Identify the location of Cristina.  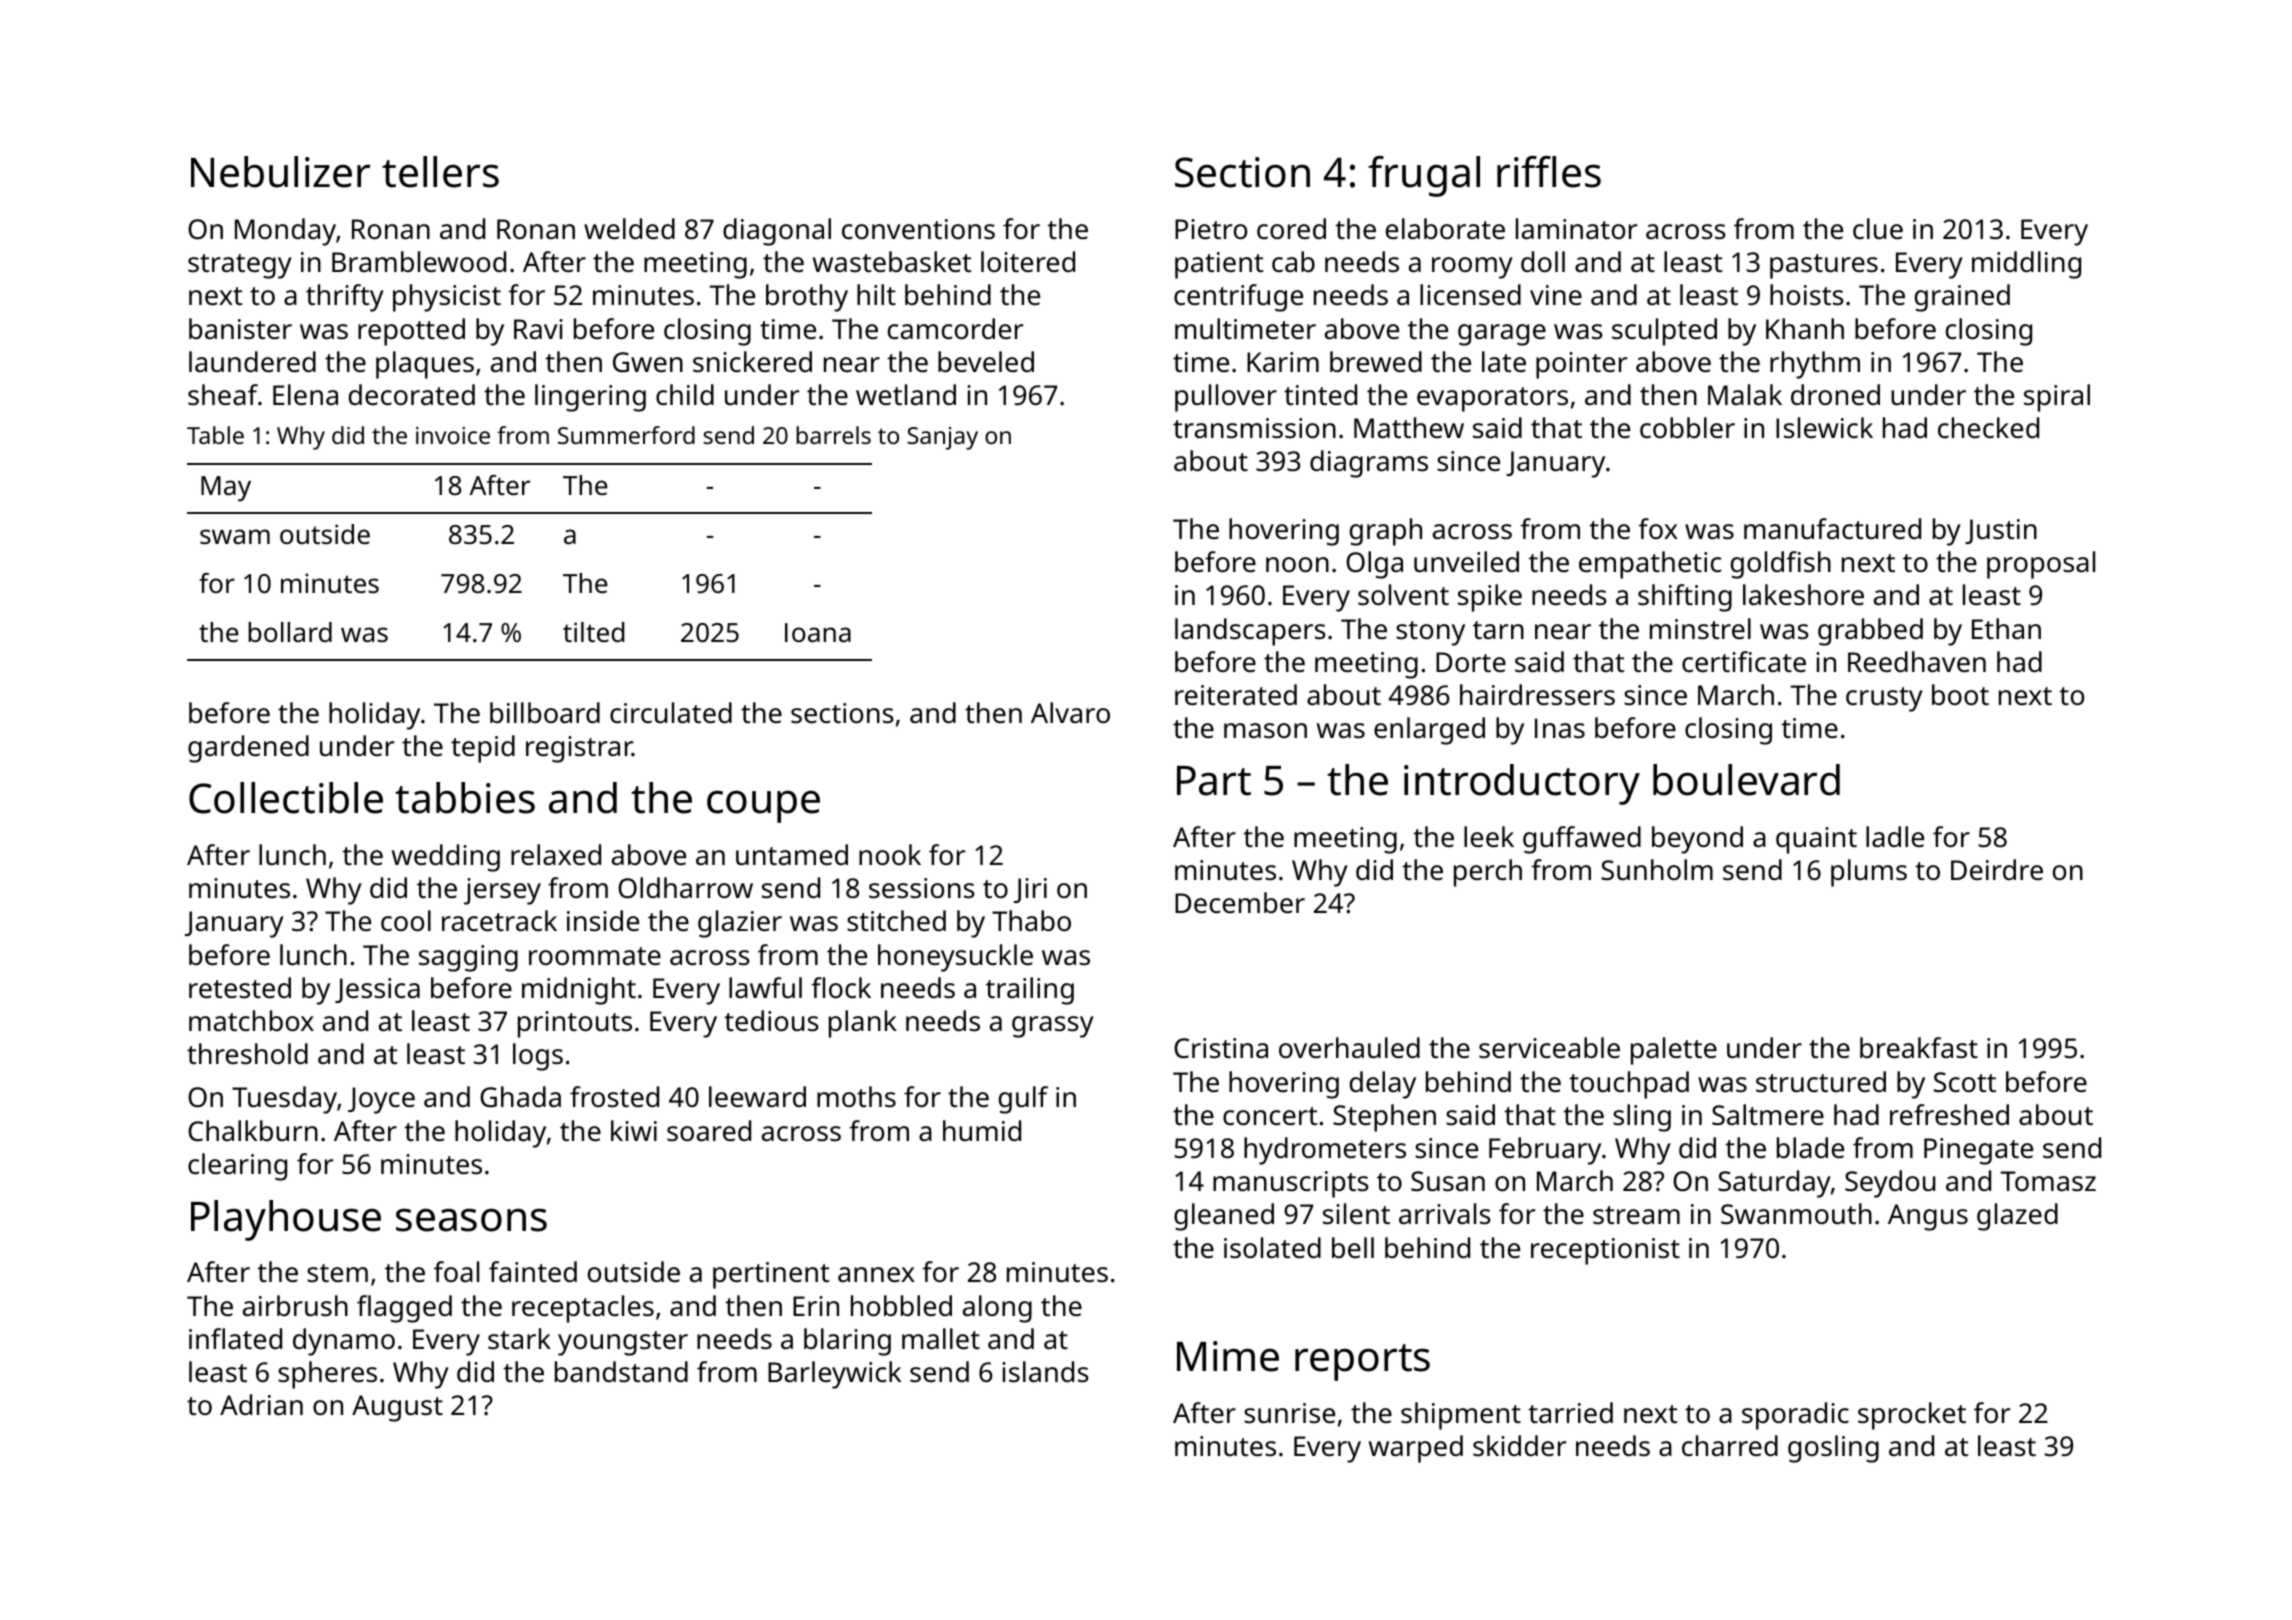
(1221, 1048).
